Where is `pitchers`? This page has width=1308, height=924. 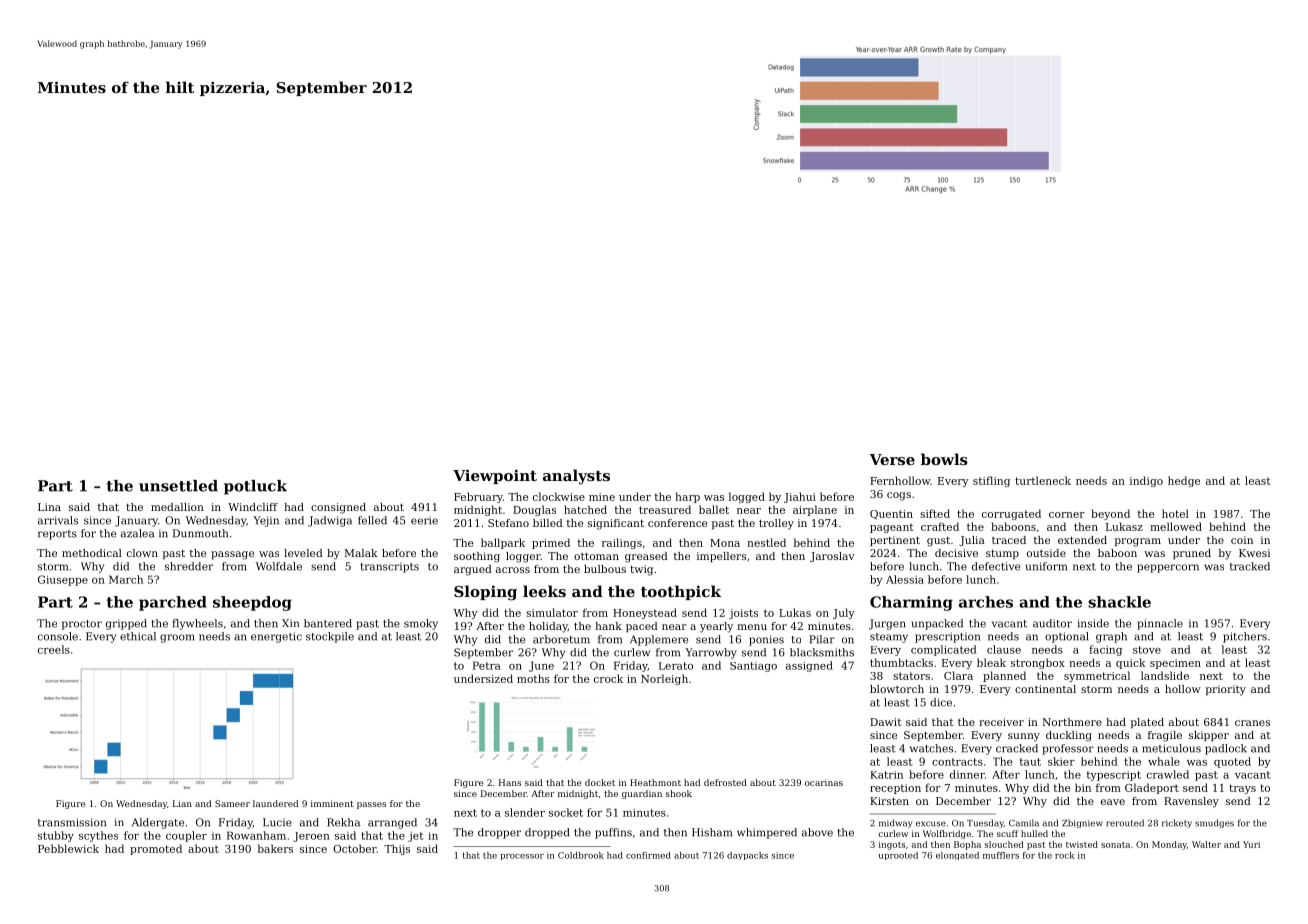
pitchers is located at coordinates (1245, 637).
